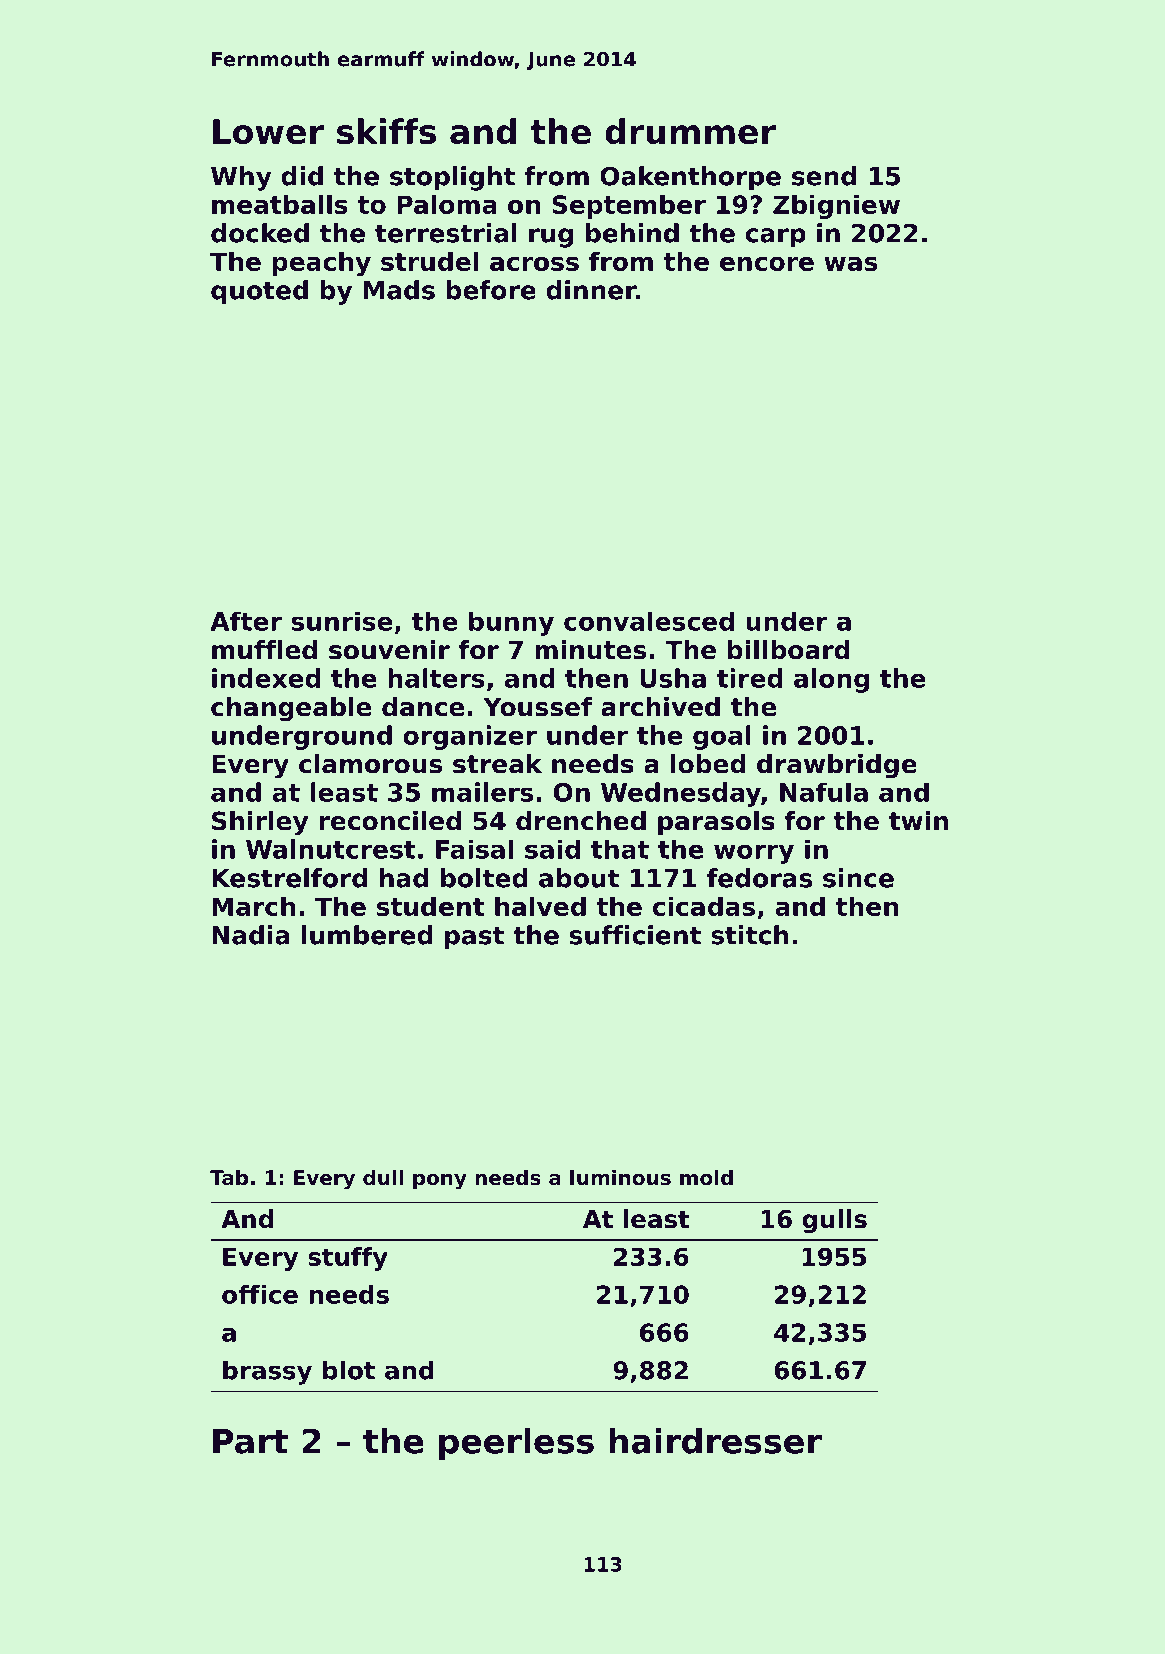 The width and height of the page is (1165, 1654). I want to click on luminous, so click(620, 1178).
